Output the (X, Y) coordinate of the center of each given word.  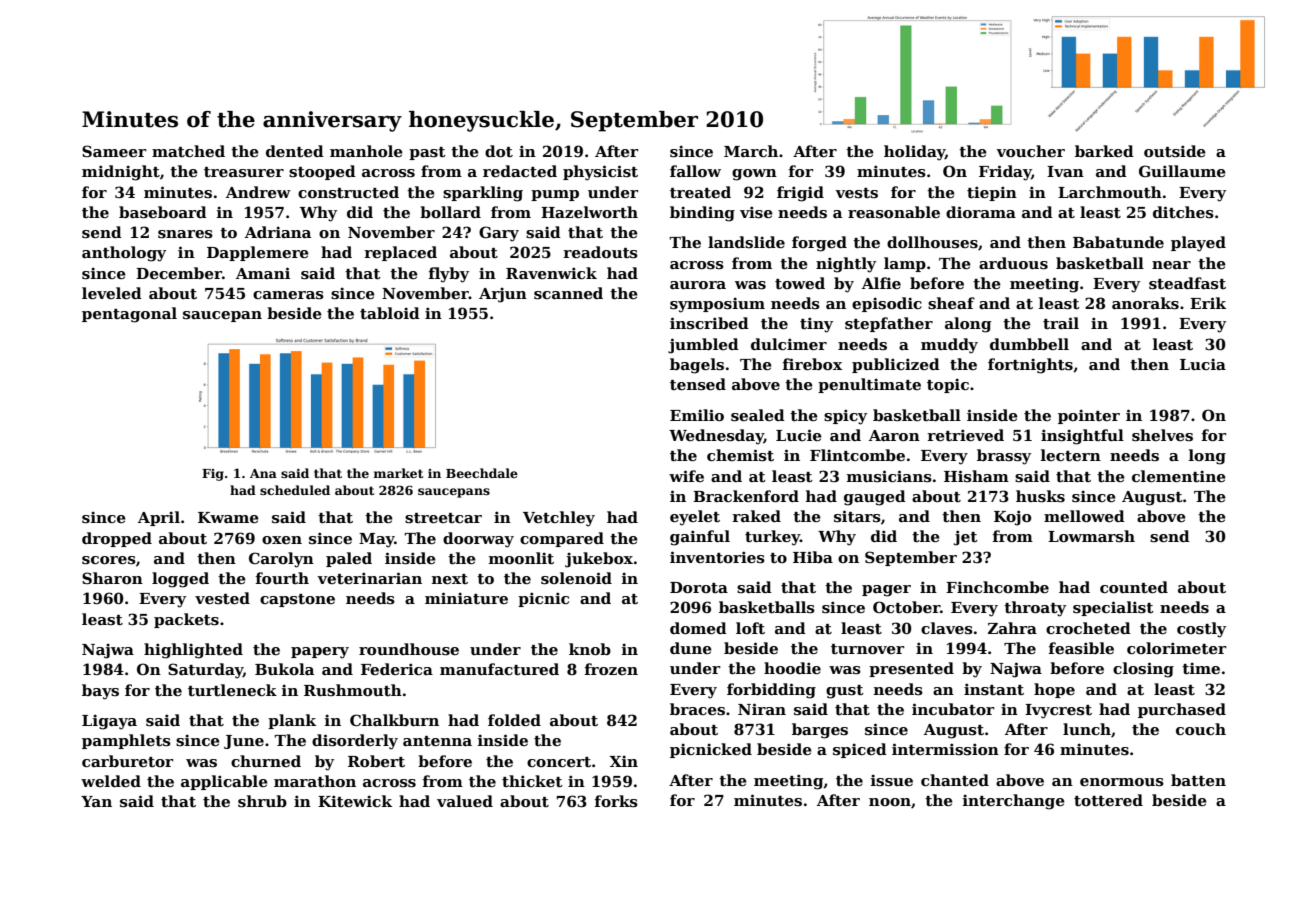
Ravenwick (551, 273)
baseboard (163, 212)
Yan (96, 801)
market (398, 473)
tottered (1108, 800)
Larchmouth (1110, 192)
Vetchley (559, 519)
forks (616, 801)
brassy (1004, 457)
